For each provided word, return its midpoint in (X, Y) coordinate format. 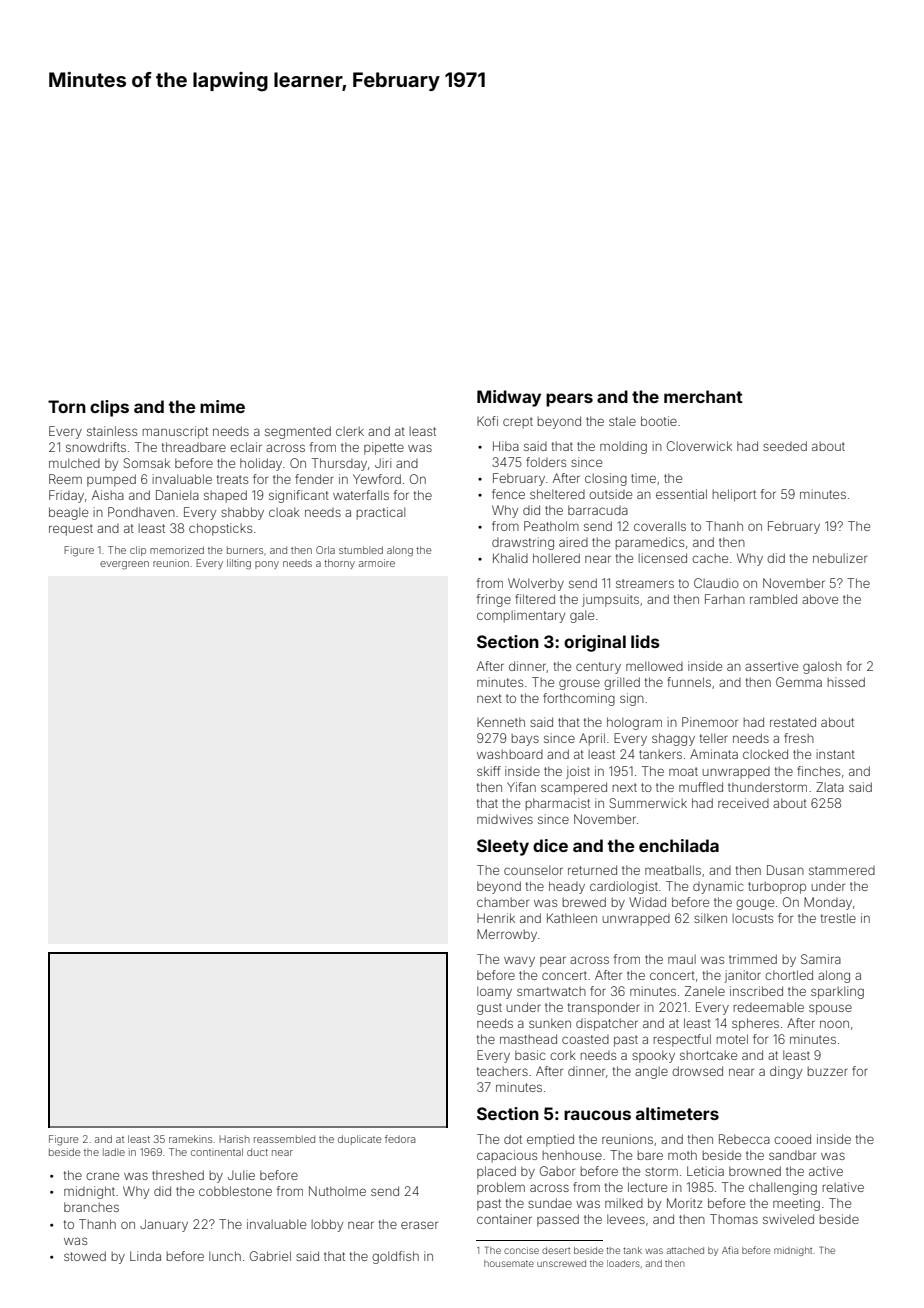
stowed (85, 1256)
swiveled (788, 1219)
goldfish (395, 1257)
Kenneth (501, 722)
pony (267, 565)
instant (836, 754)
